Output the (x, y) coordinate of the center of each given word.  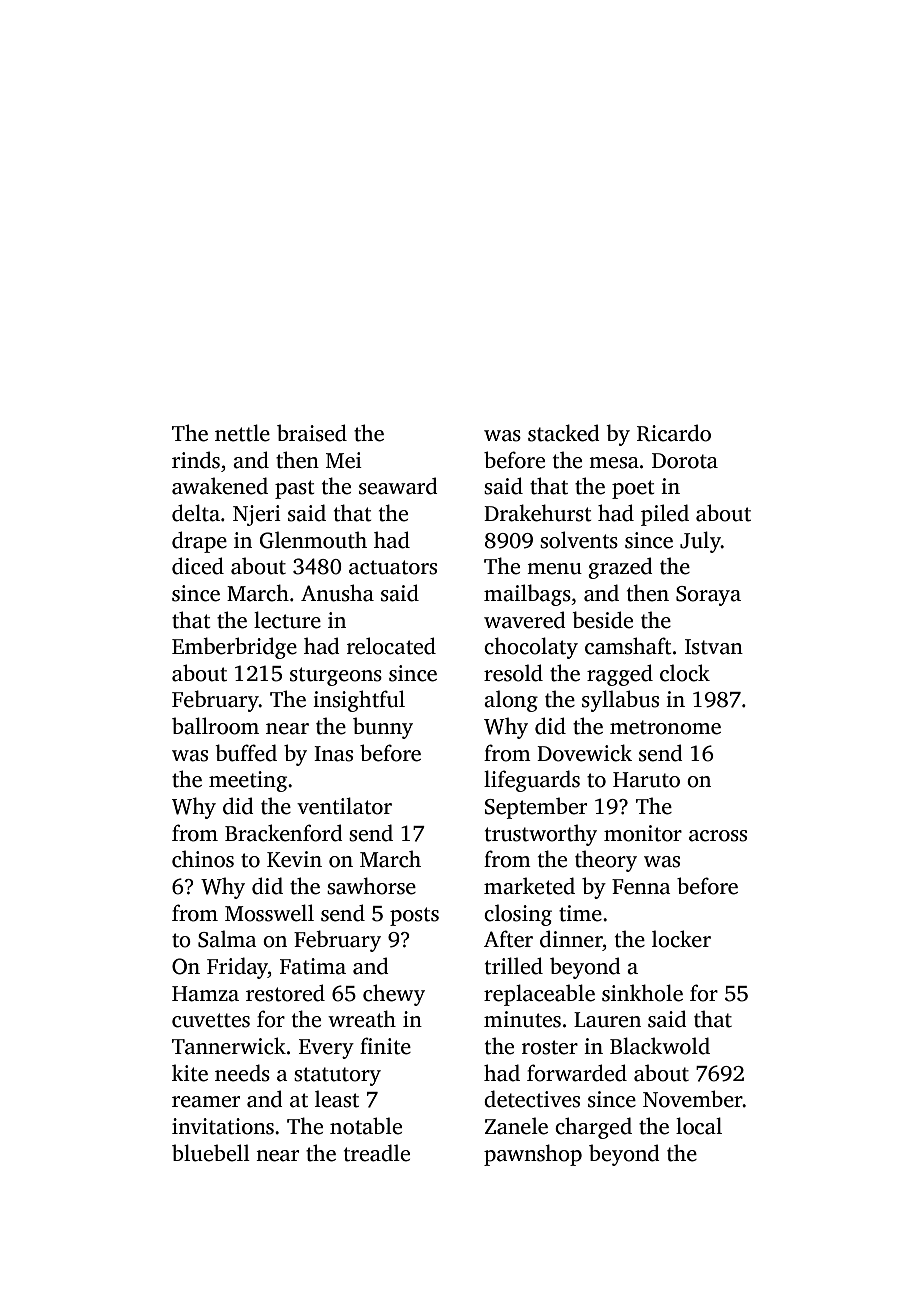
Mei (344, 460)
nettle (242, 433)
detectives (532, 1099)
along (511, 701)
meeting (248, 781)
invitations (223, 1126)
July (700, 542)
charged (593, 1128)
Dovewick (584, 753)
